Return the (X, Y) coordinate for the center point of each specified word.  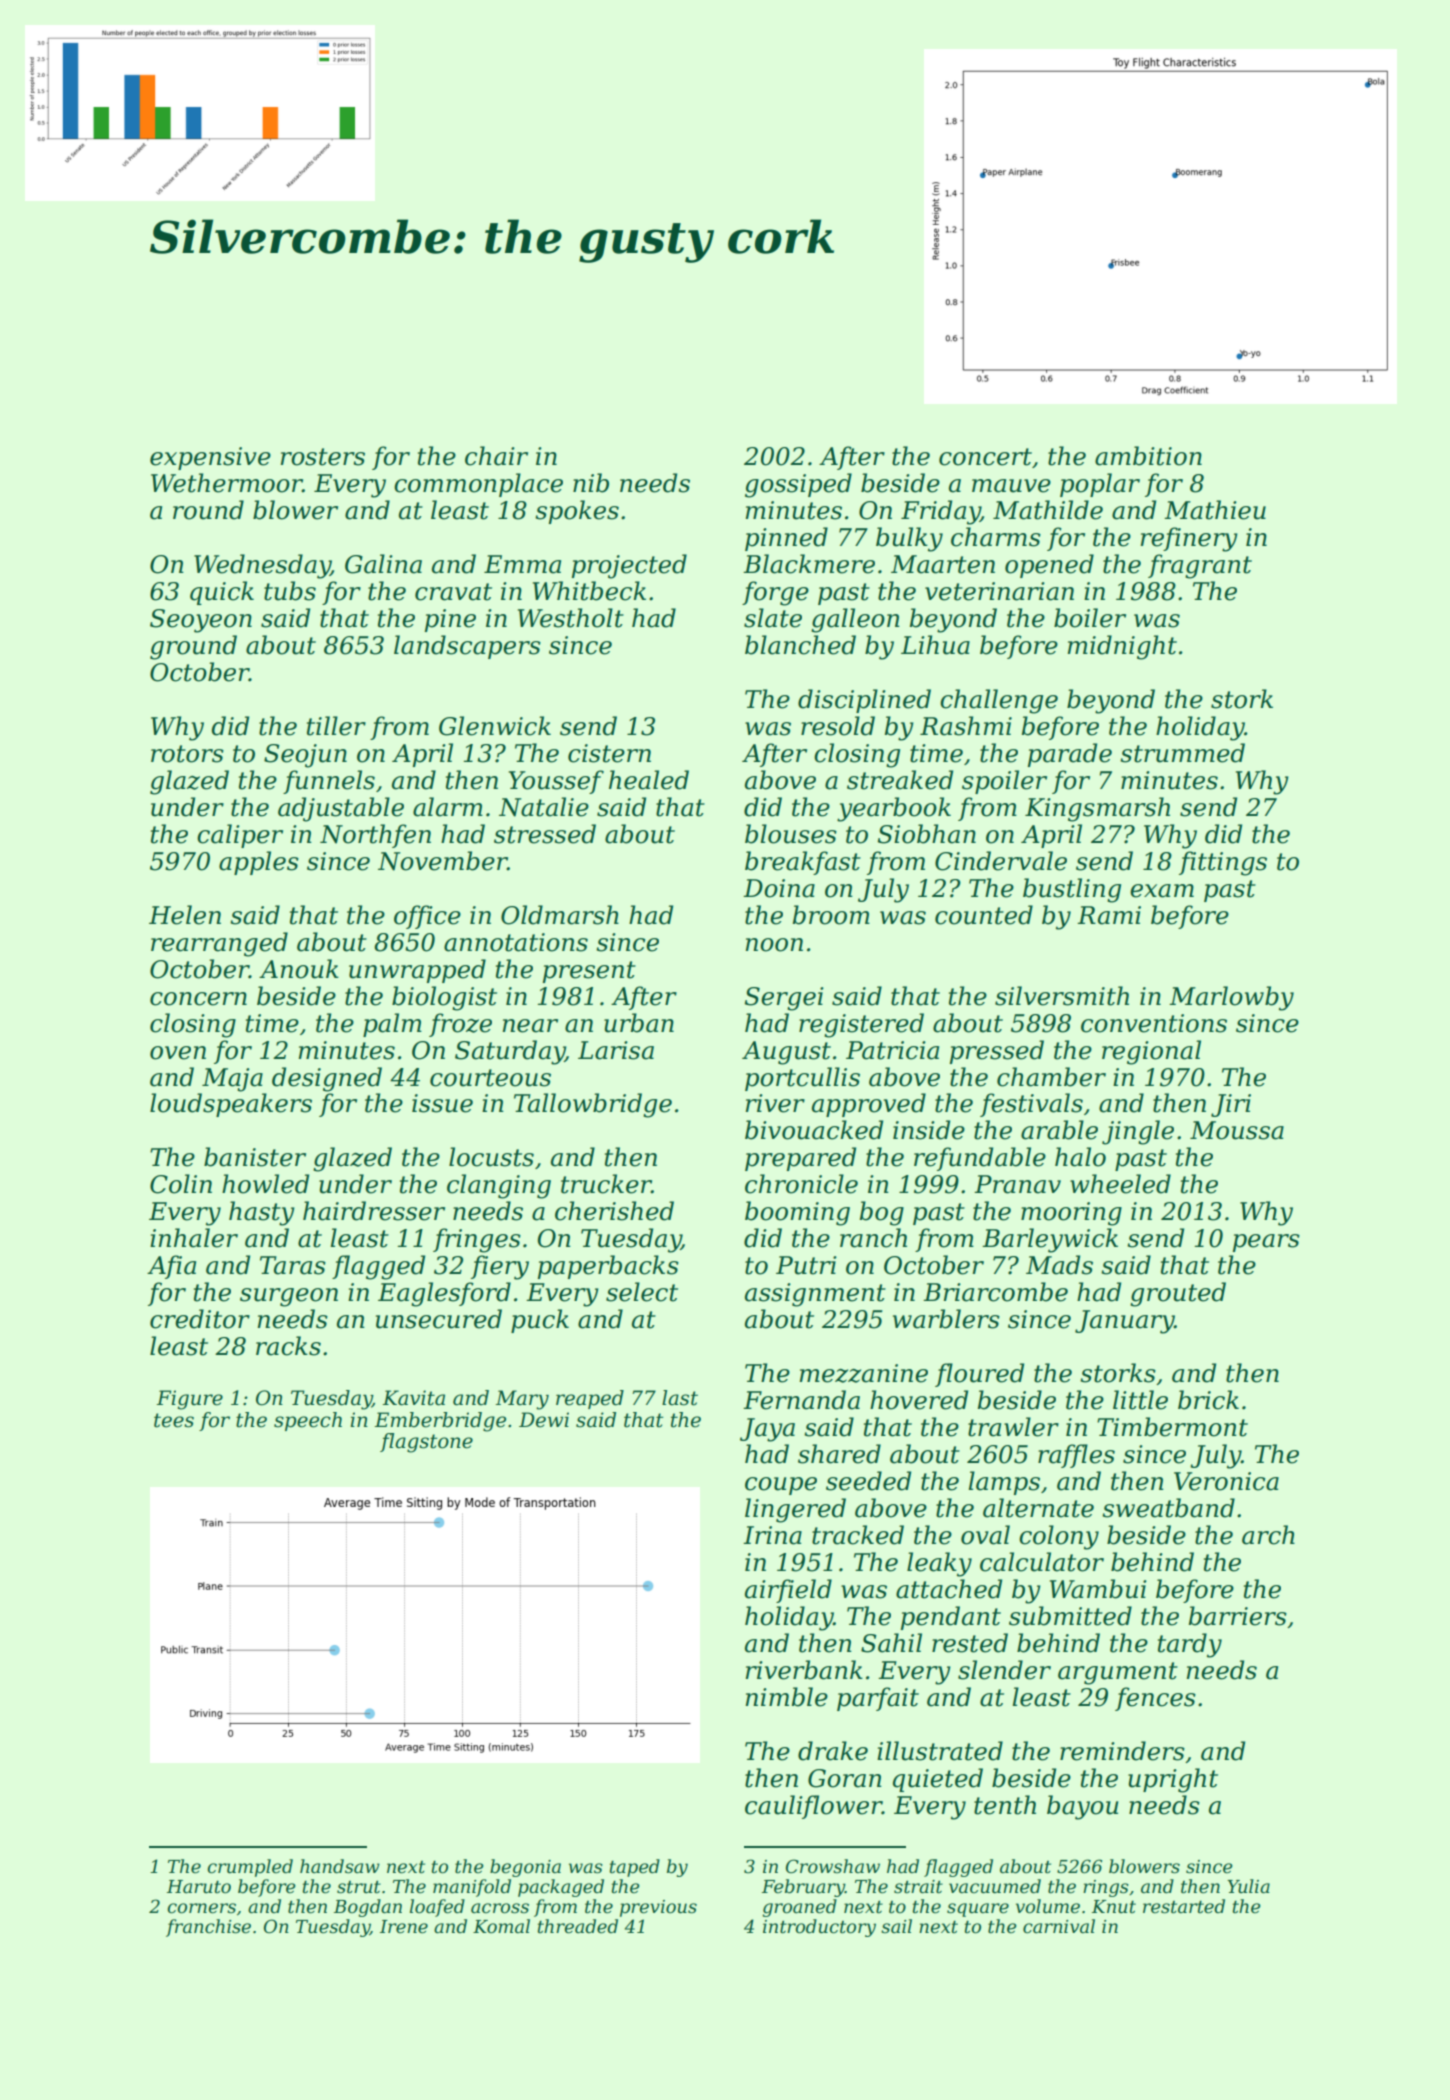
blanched (800, 645)
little (1140, 1400)
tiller (336, 726)
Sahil (891, 1643)
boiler (1090, 618)
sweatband (1168, 1508)
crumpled (250, 1868)
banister (255, 1157)
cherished (614, 1211)
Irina (772, 1535)
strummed (1182, 753)
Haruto (199, 1886)
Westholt (571, 618)
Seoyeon (201, 621)
